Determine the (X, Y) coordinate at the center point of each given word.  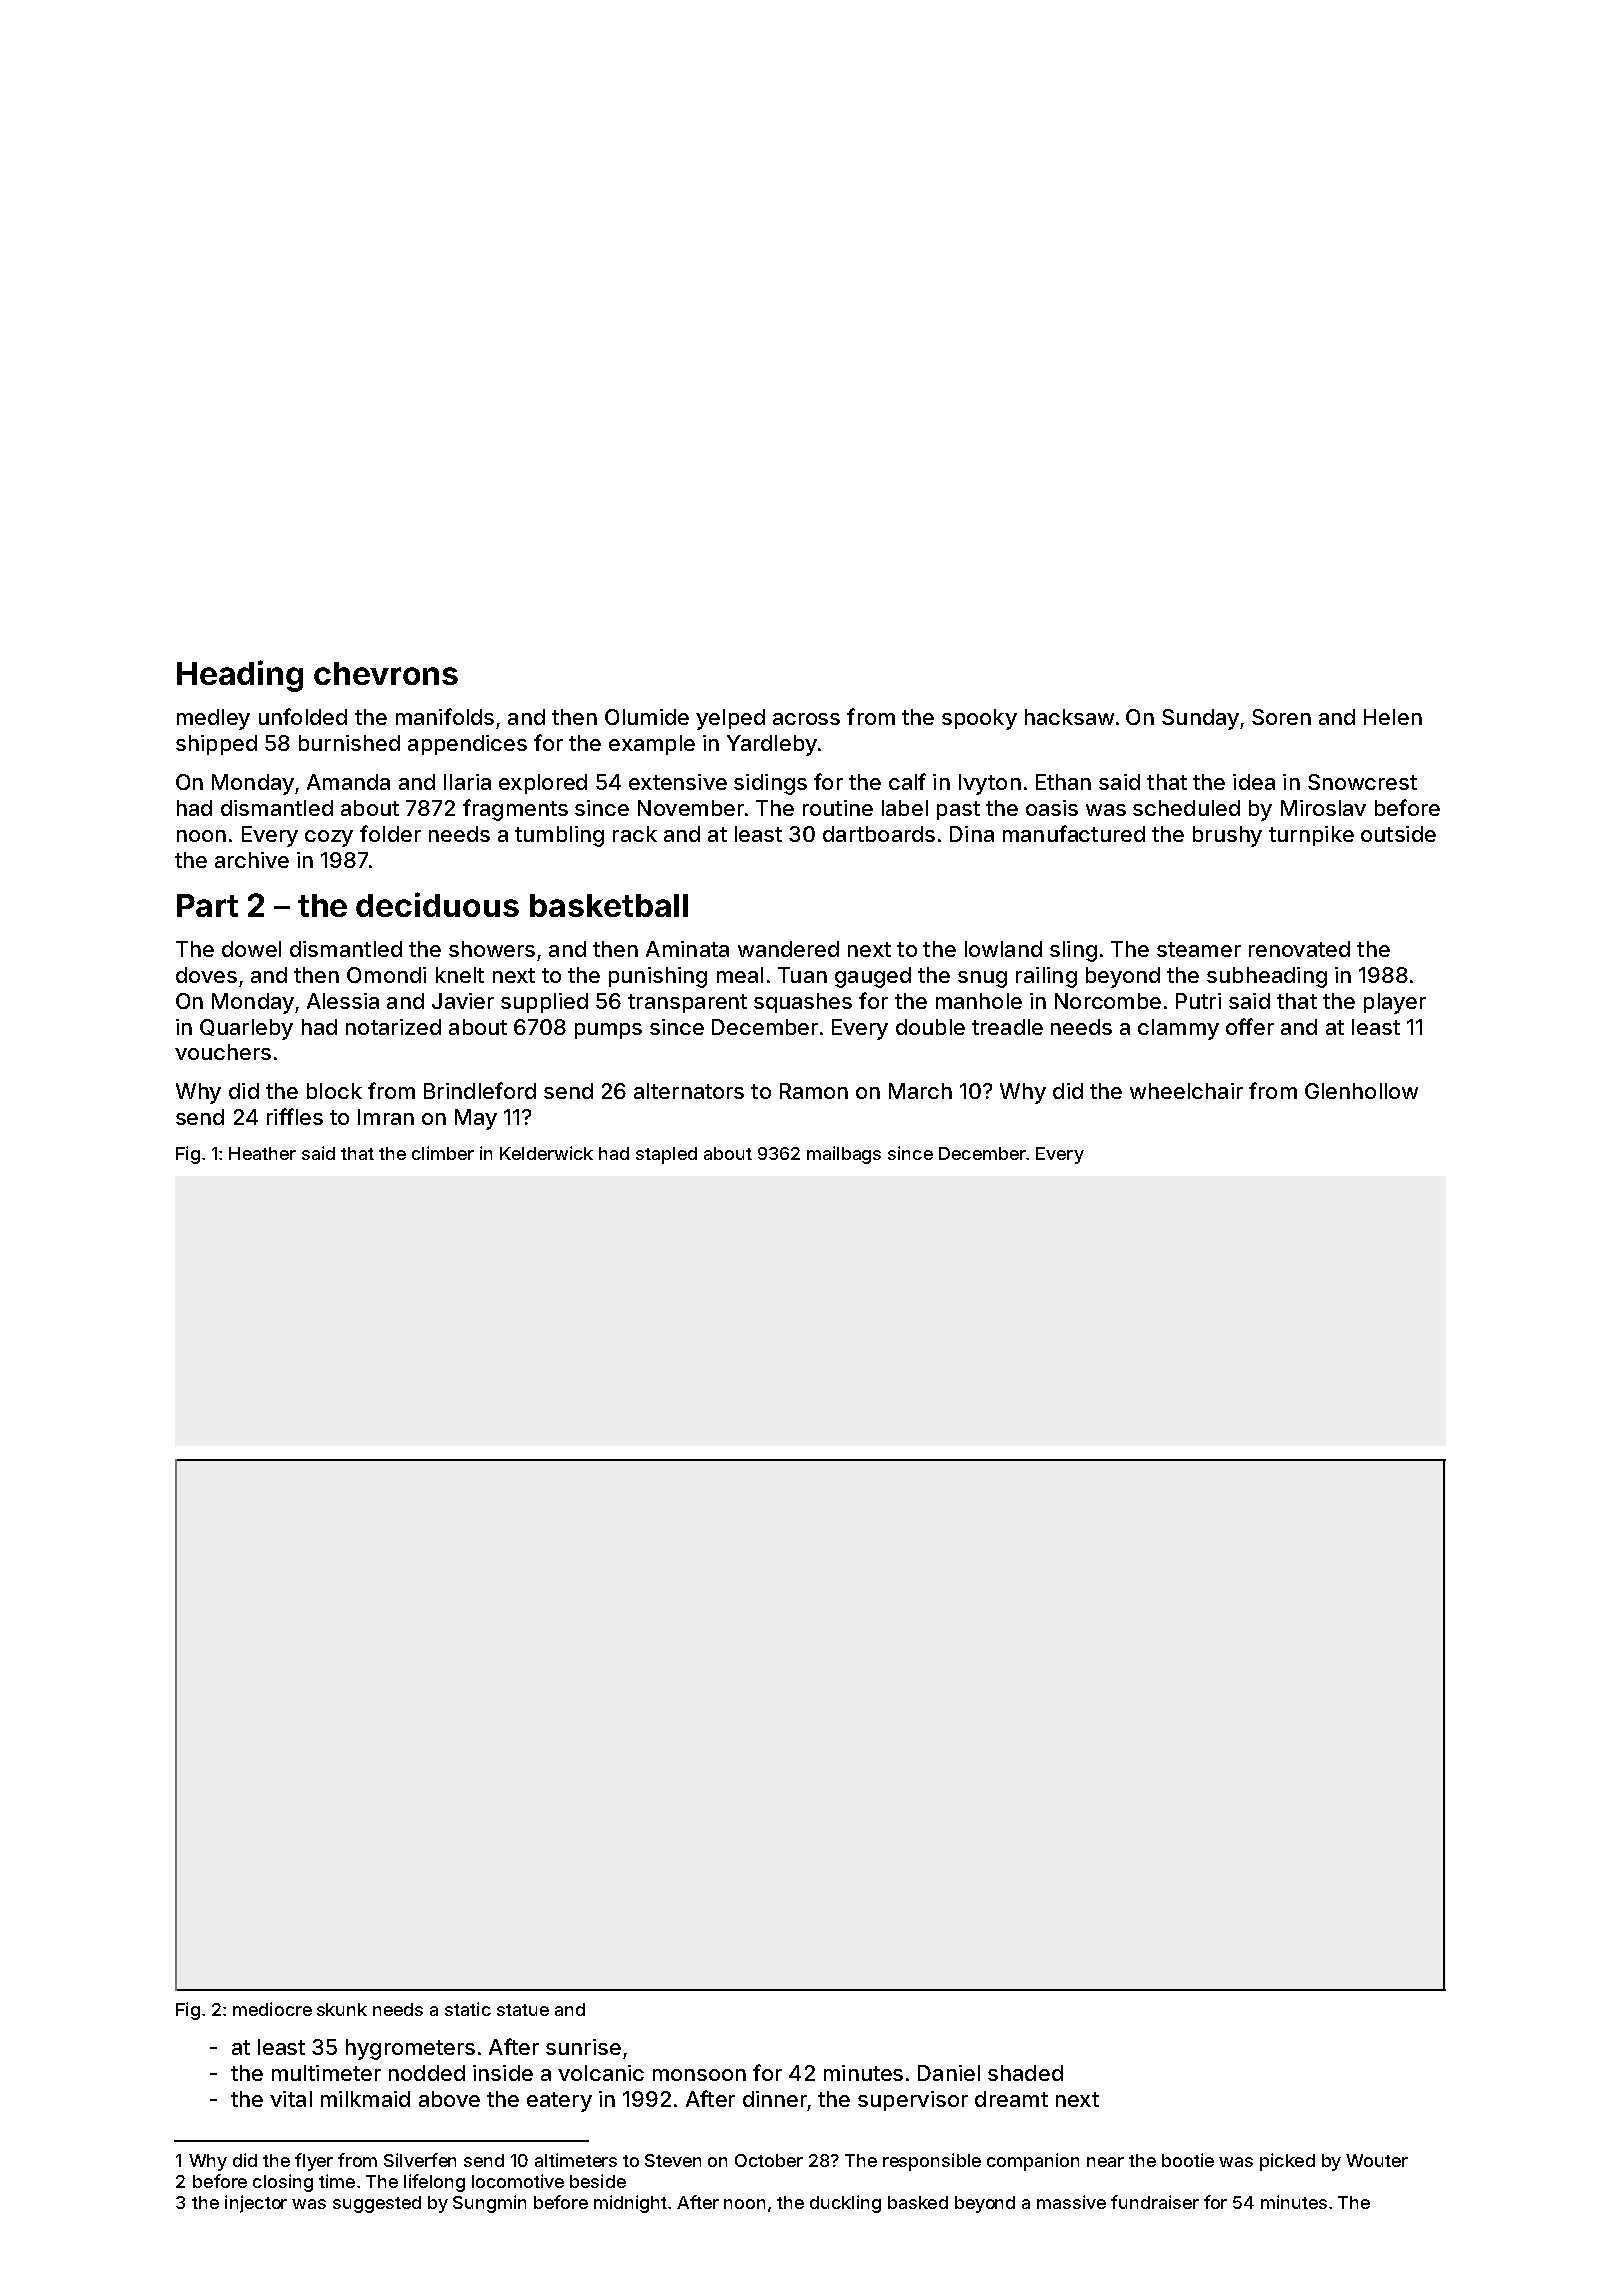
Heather (262, 1153)
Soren (1281, 717)
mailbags (844, 1155)
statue (523, 2010)
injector (256, 2204)
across (806, 719)
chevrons (386, 673)
